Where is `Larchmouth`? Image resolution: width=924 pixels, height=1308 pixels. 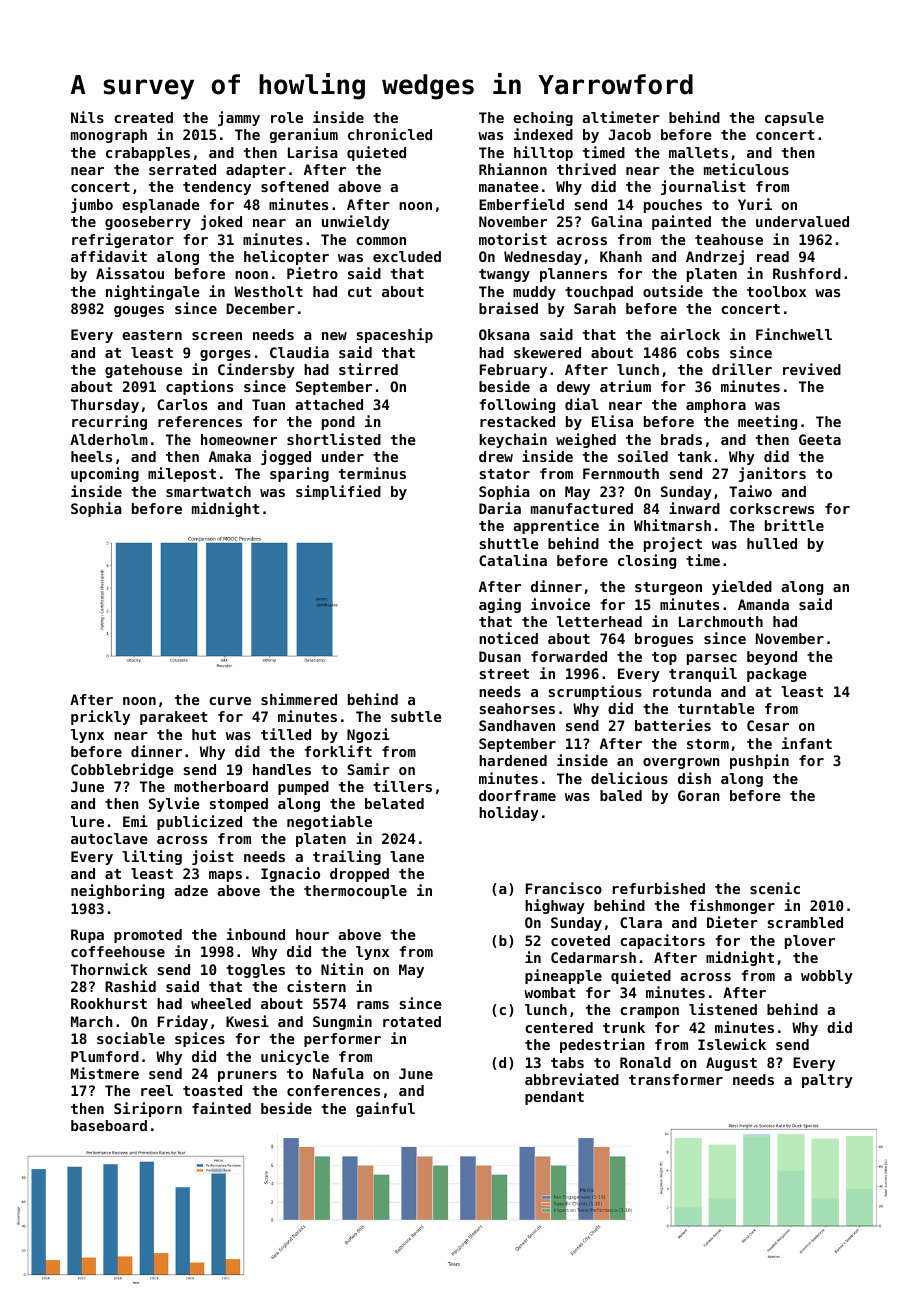
Larchmouth is located at coordinates (721, 621).
